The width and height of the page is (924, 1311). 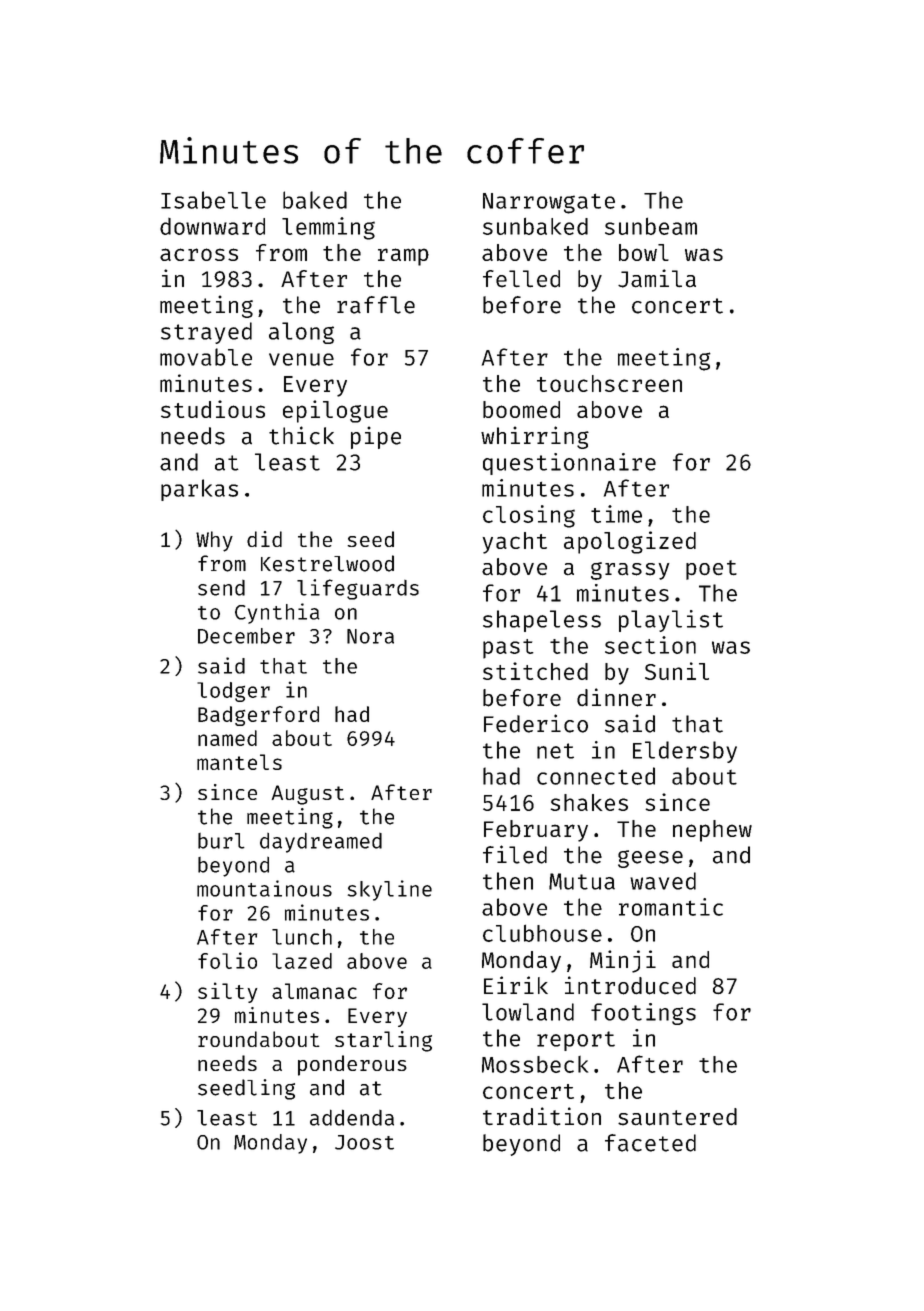 I want to click on Joost, so click(x=364, y=1142).
